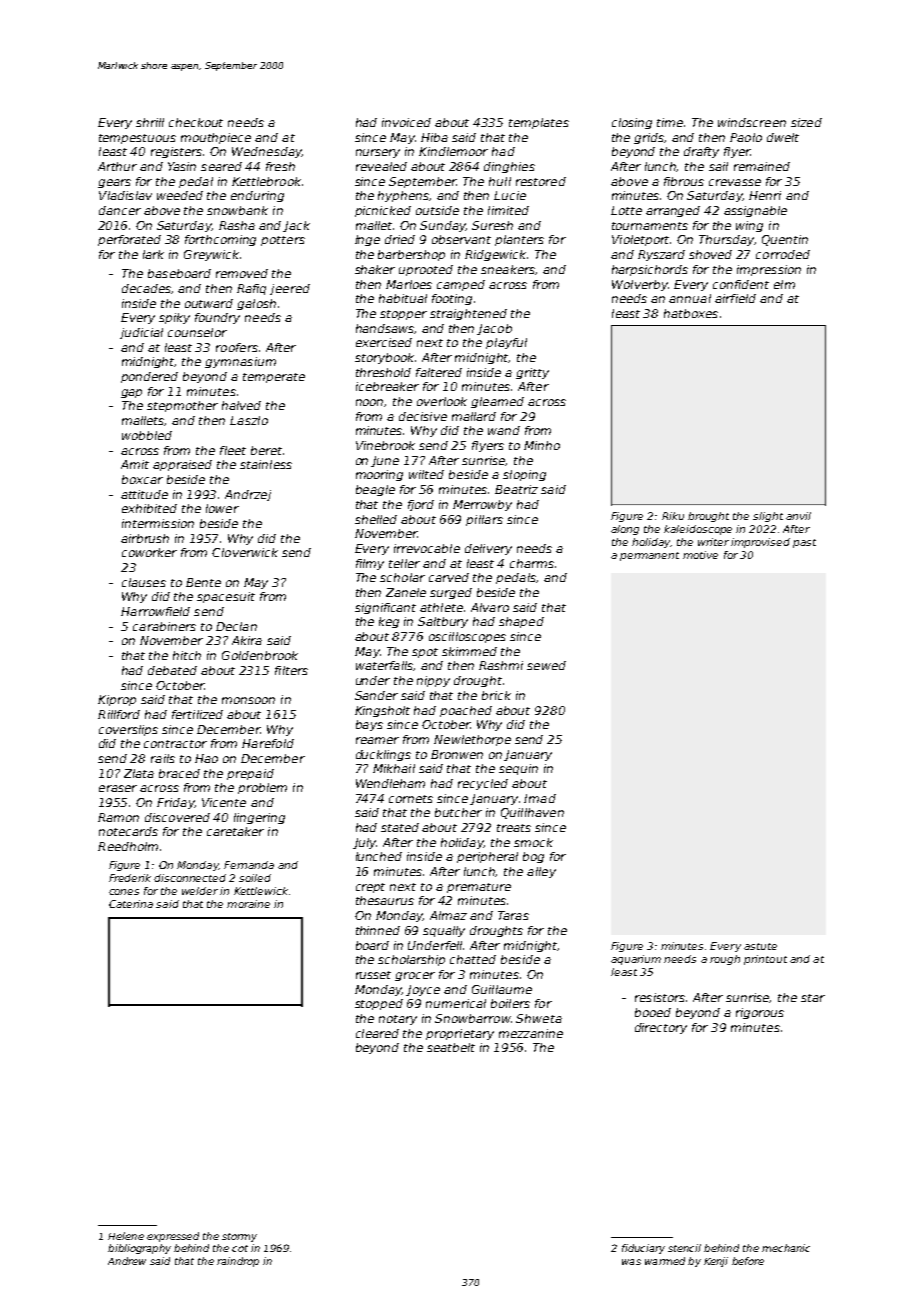 This page has height=1308, width=924. I want to click on Quentin, so click(785, 240).
